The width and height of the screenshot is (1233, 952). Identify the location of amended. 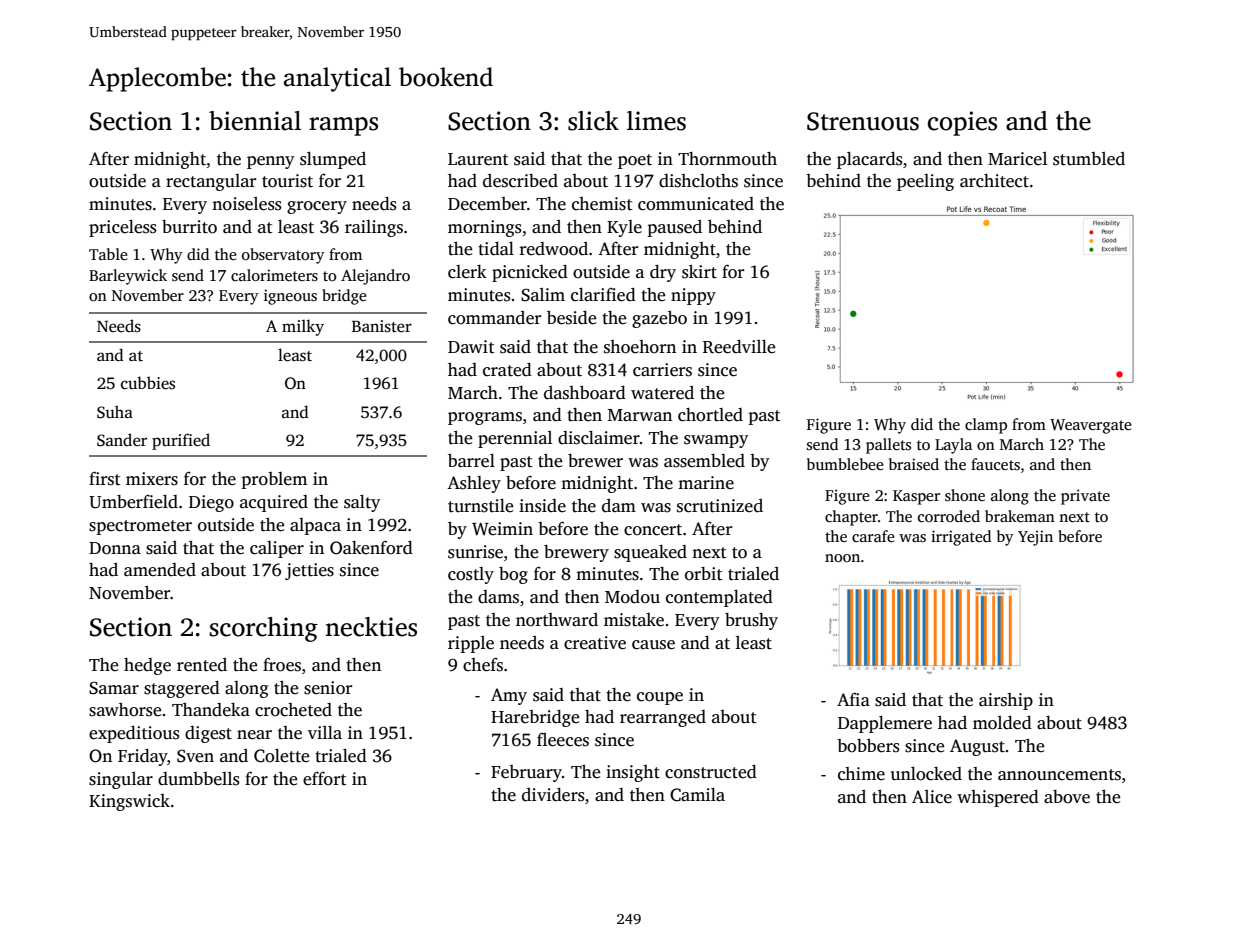
(160, 570).
